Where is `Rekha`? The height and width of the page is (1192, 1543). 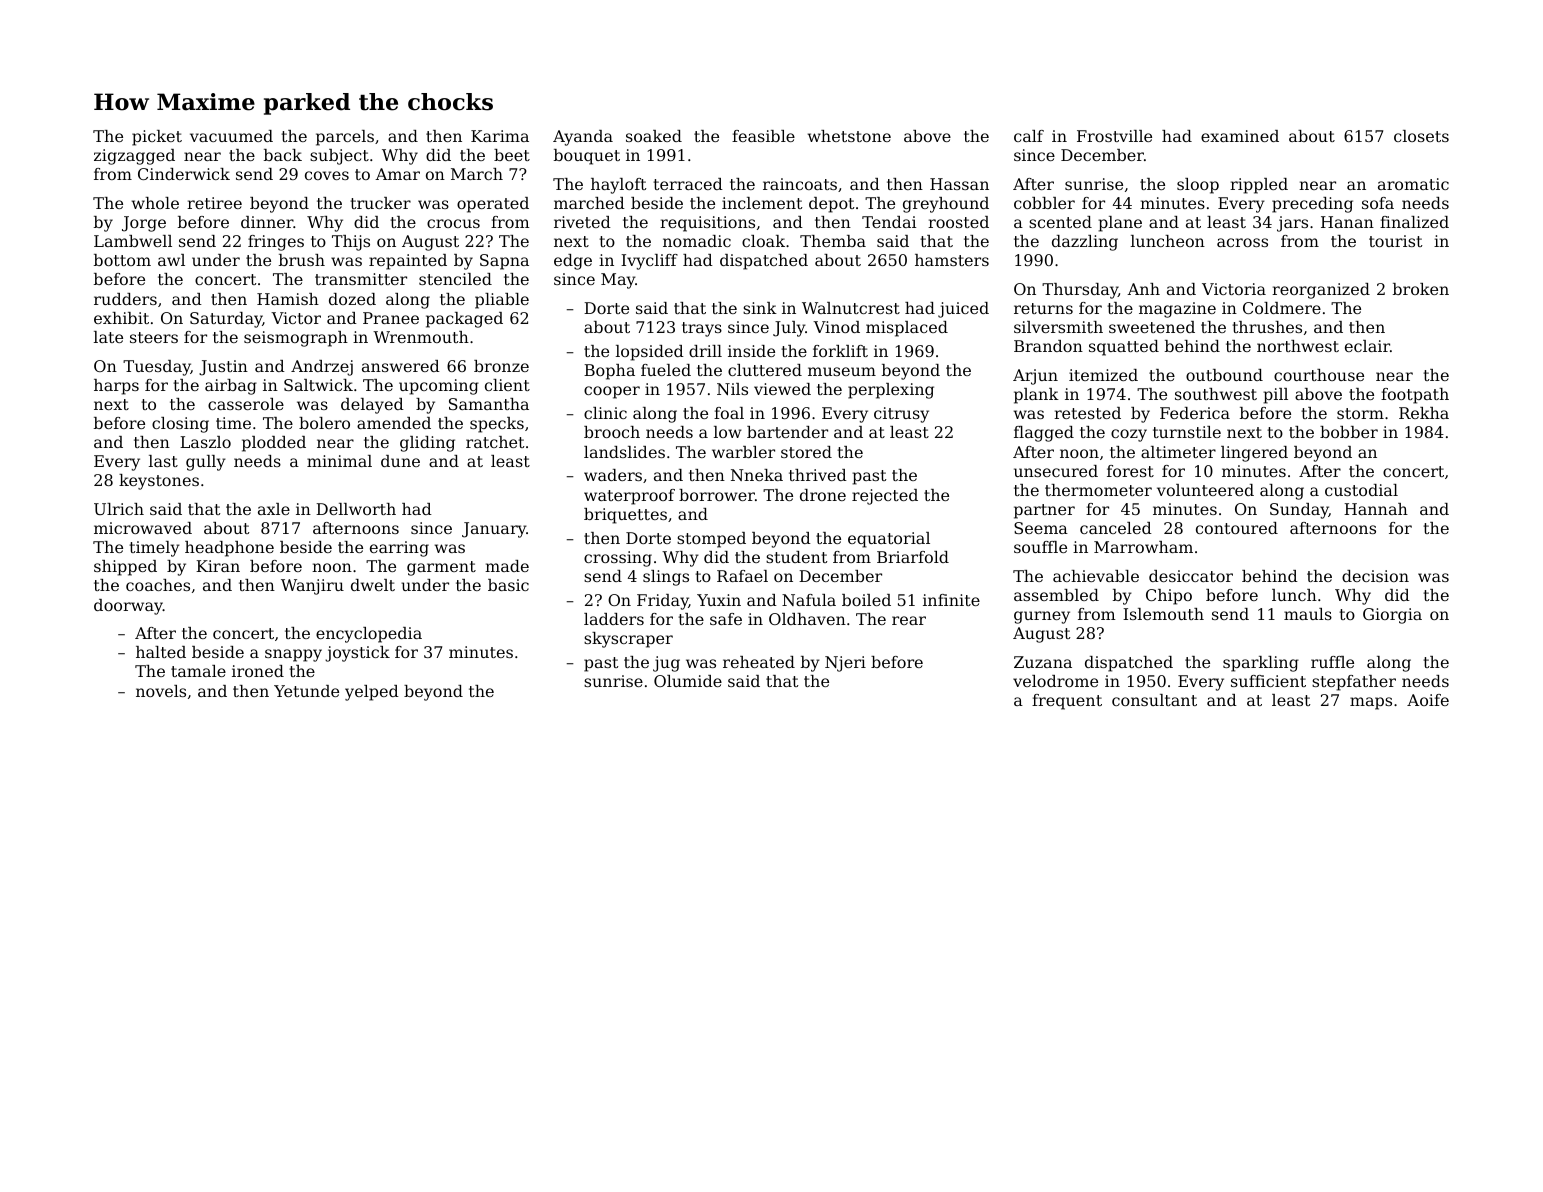
Rekha is located at coordinates (1424, 413).
